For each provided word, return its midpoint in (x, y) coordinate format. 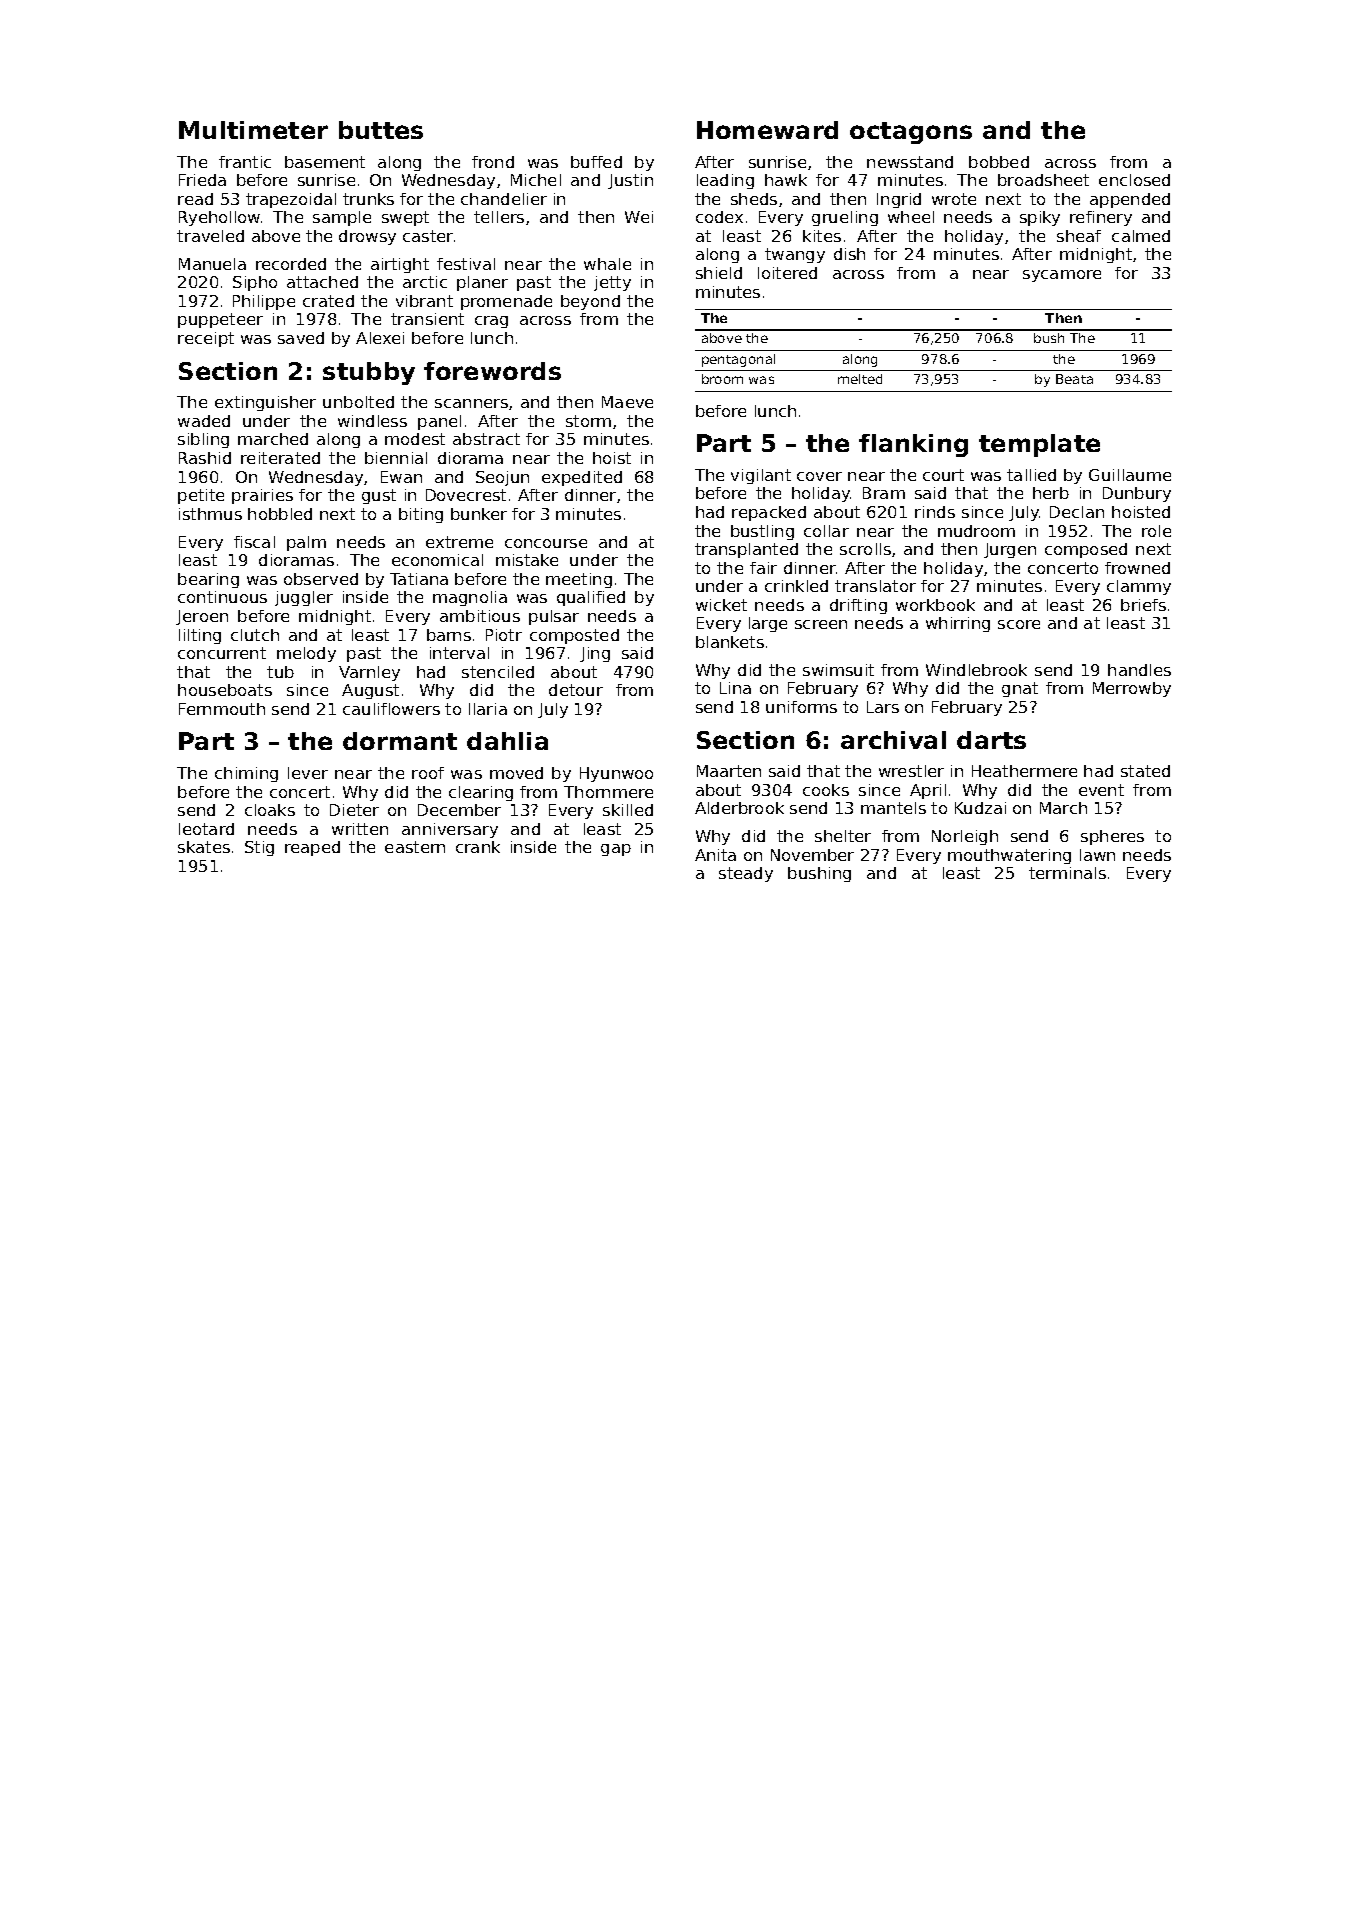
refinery (1101, 218)
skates (204, 847)
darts (991, 740)
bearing (208, 580)
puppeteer (220, 320)
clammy (1139, 587)
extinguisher (265, 403)
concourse (546, 543)
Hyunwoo (616, 774)
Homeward (767, 130)
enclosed (1134, 180)
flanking (913, 445)
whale (607, 264)
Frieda (202, 180)
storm (588, 421)
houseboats (225, 690)
